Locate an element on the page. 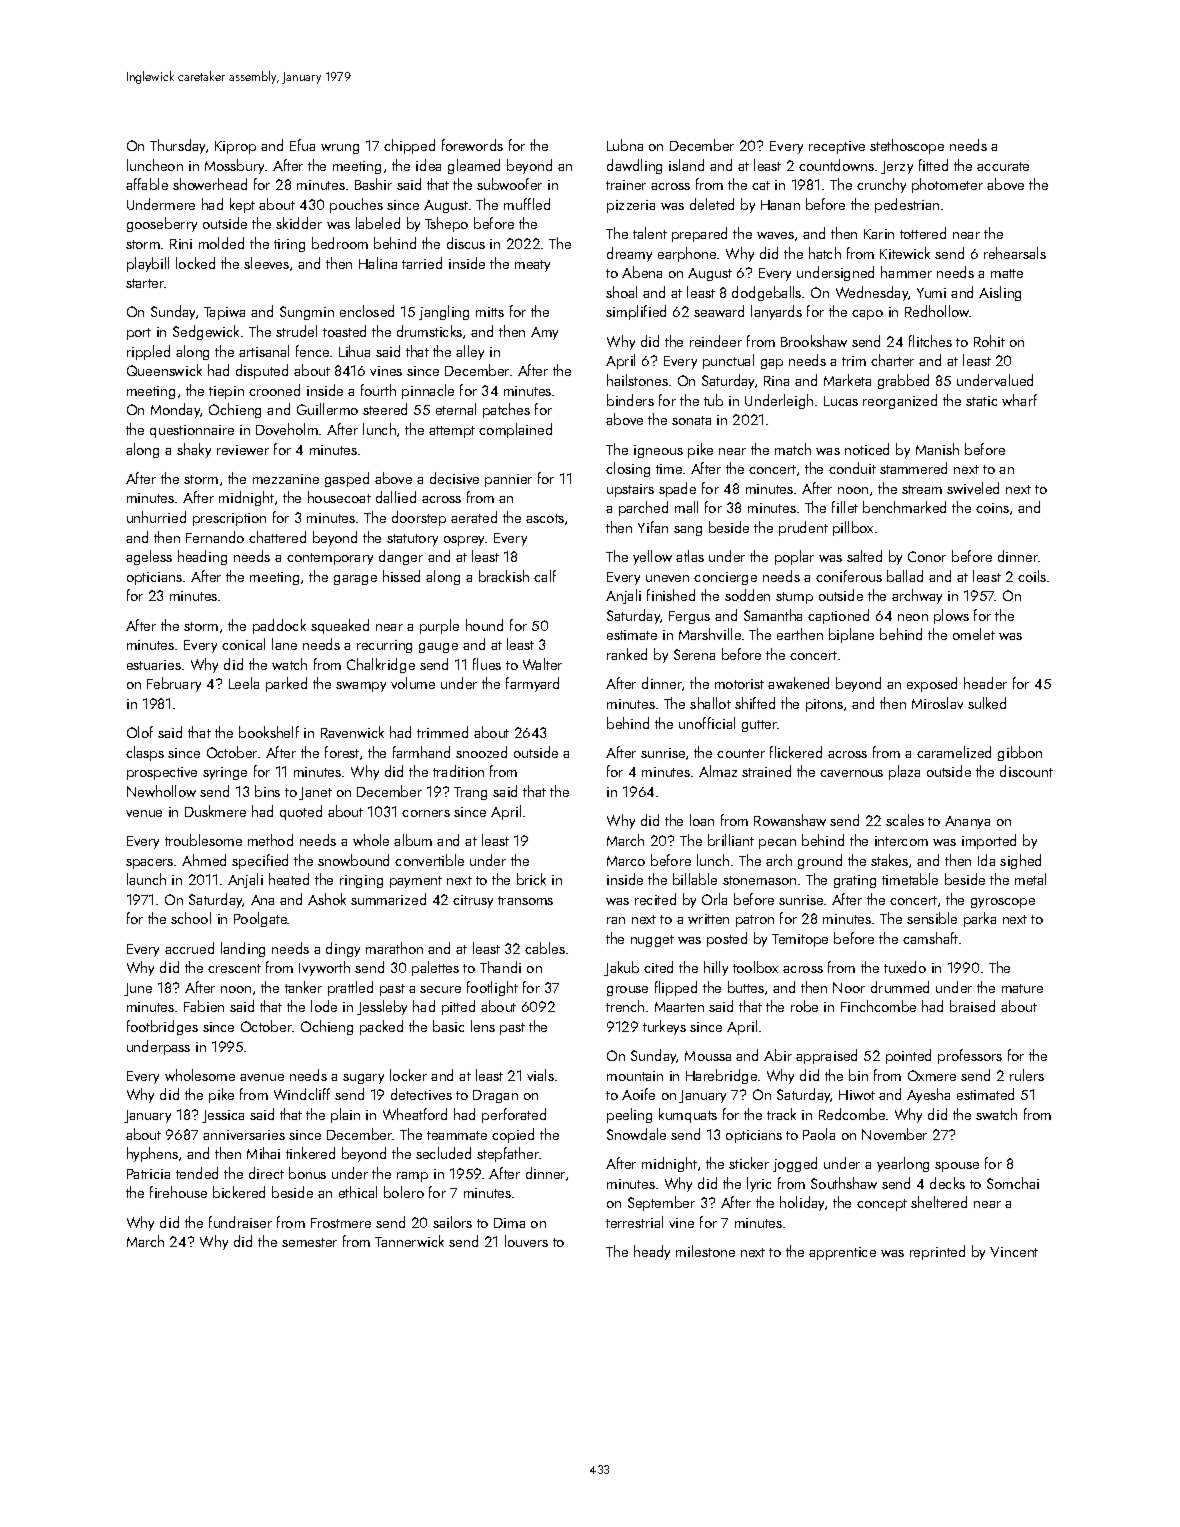 This image has height=1527, width=1180. Duskmere is located at coordinates (215, 811).
